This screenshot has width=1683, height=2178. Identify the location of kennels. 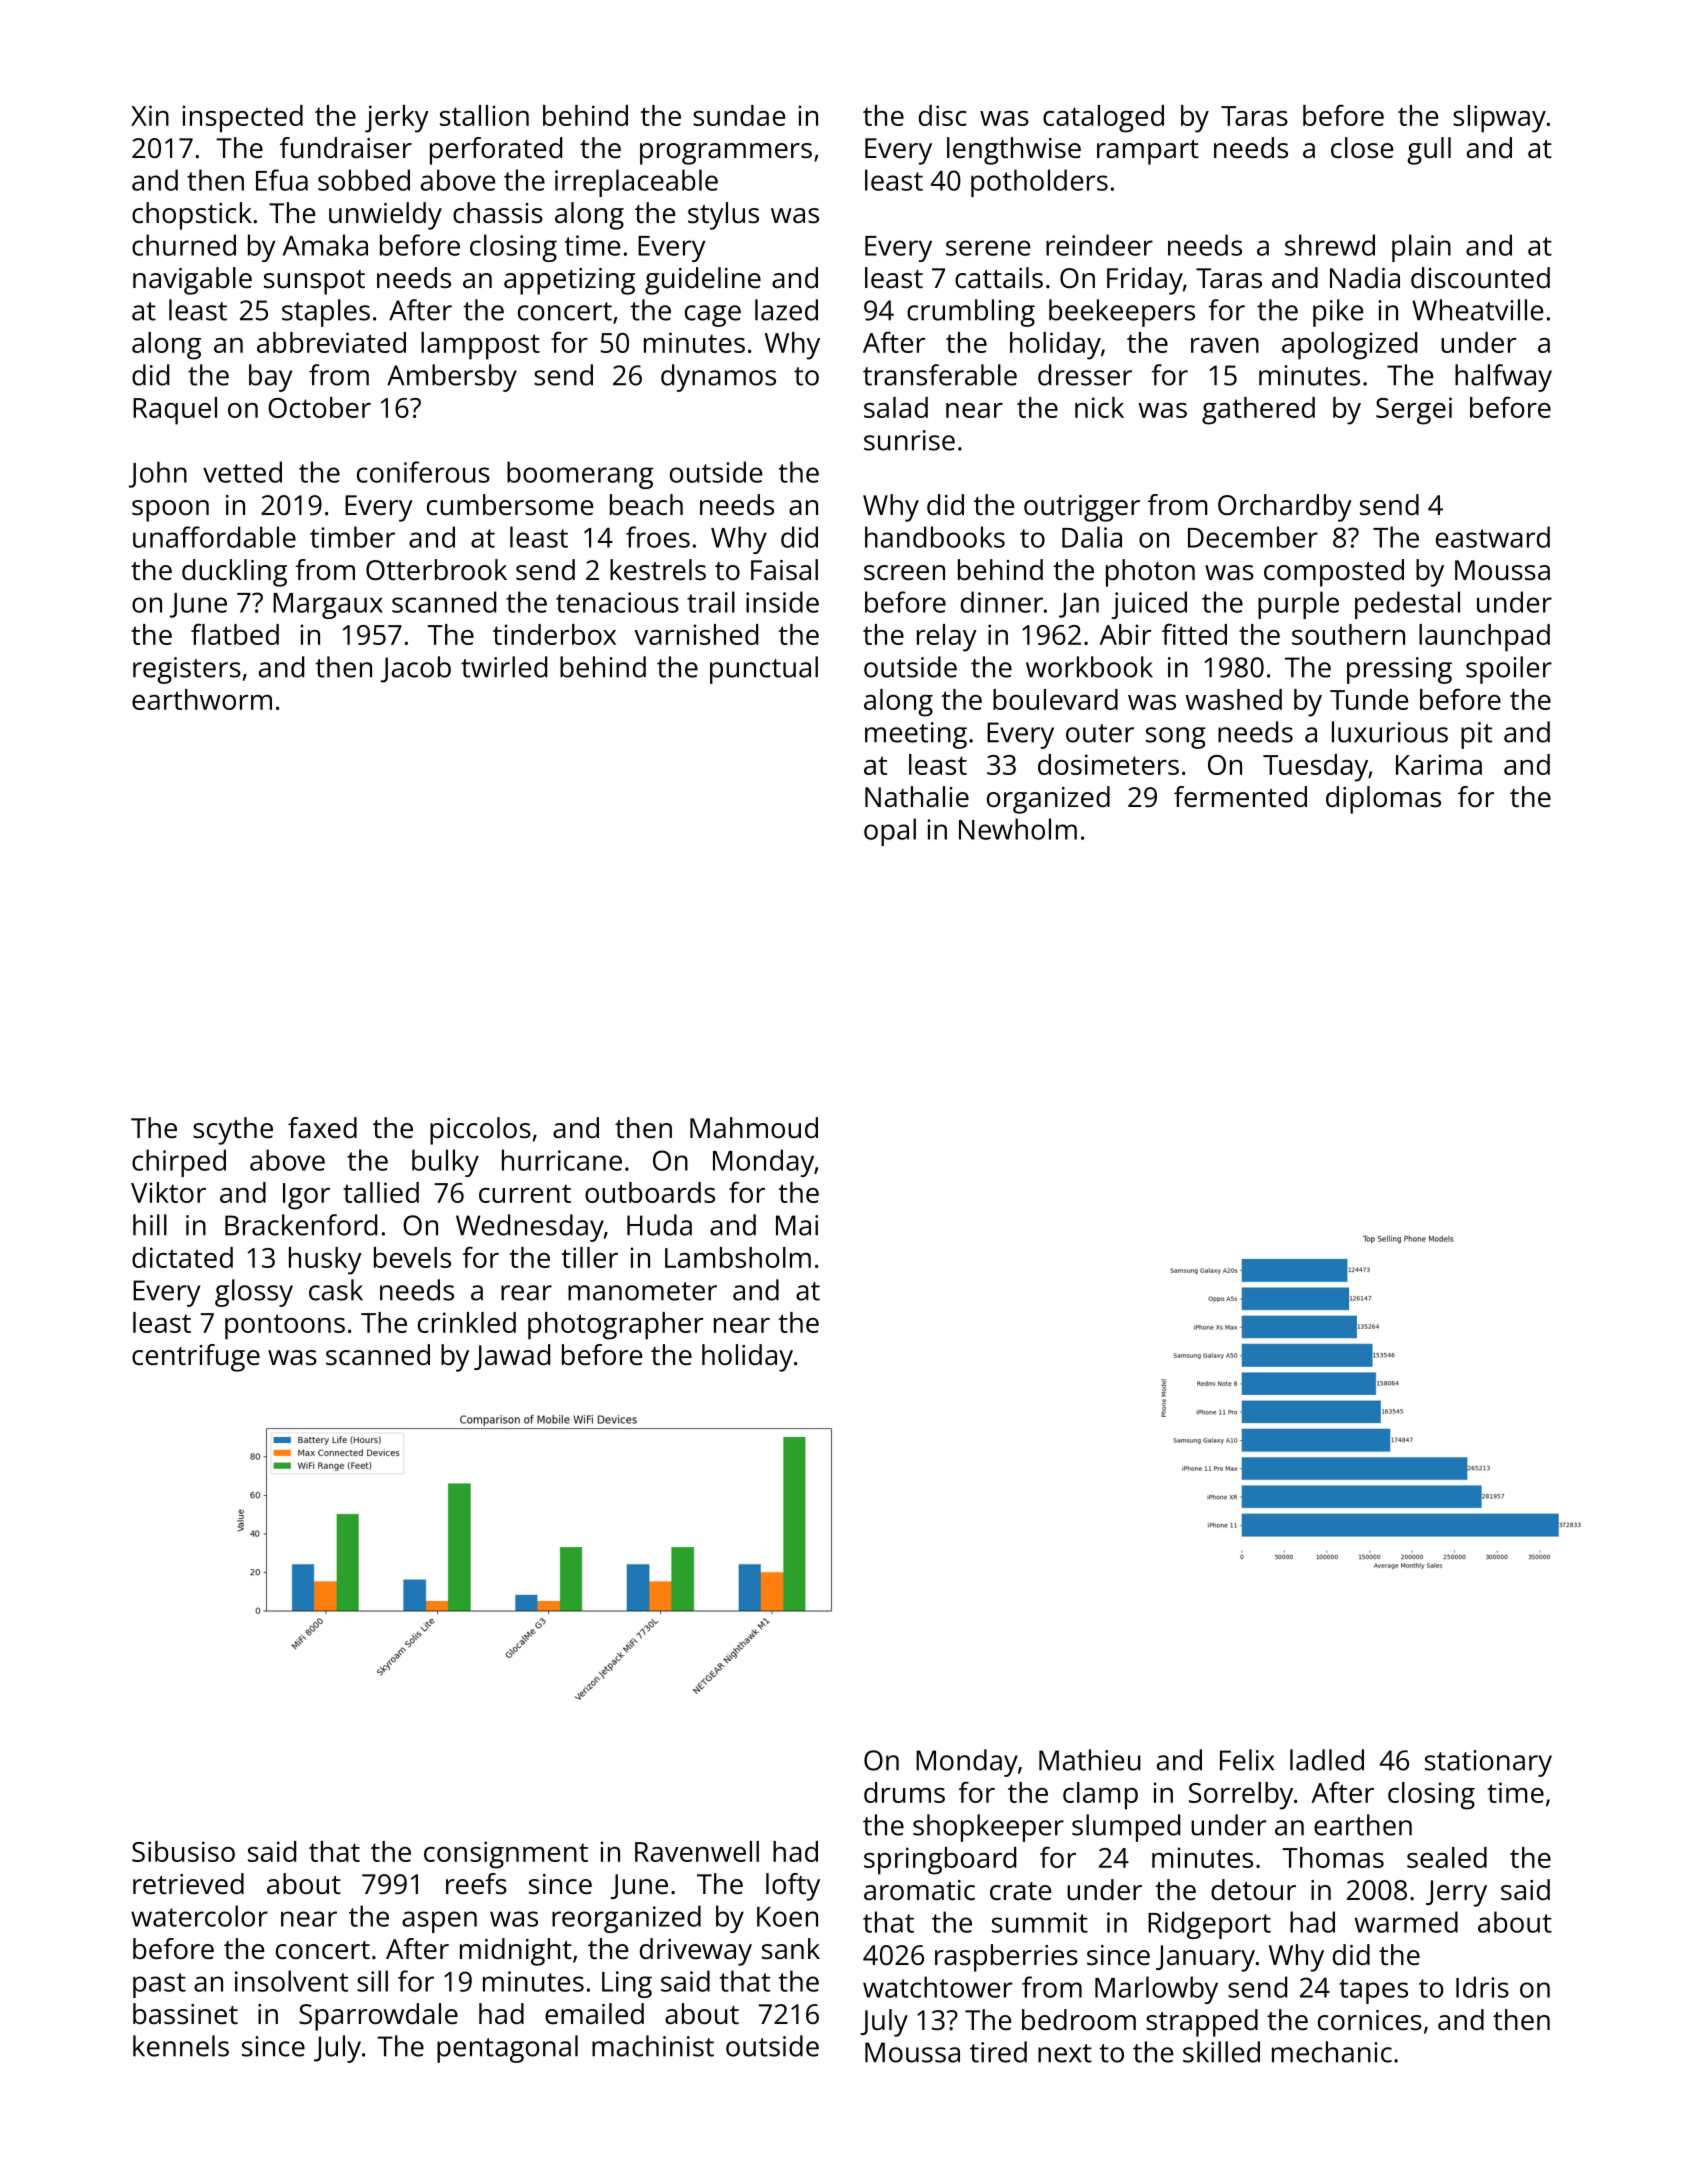
(181, 2046).
